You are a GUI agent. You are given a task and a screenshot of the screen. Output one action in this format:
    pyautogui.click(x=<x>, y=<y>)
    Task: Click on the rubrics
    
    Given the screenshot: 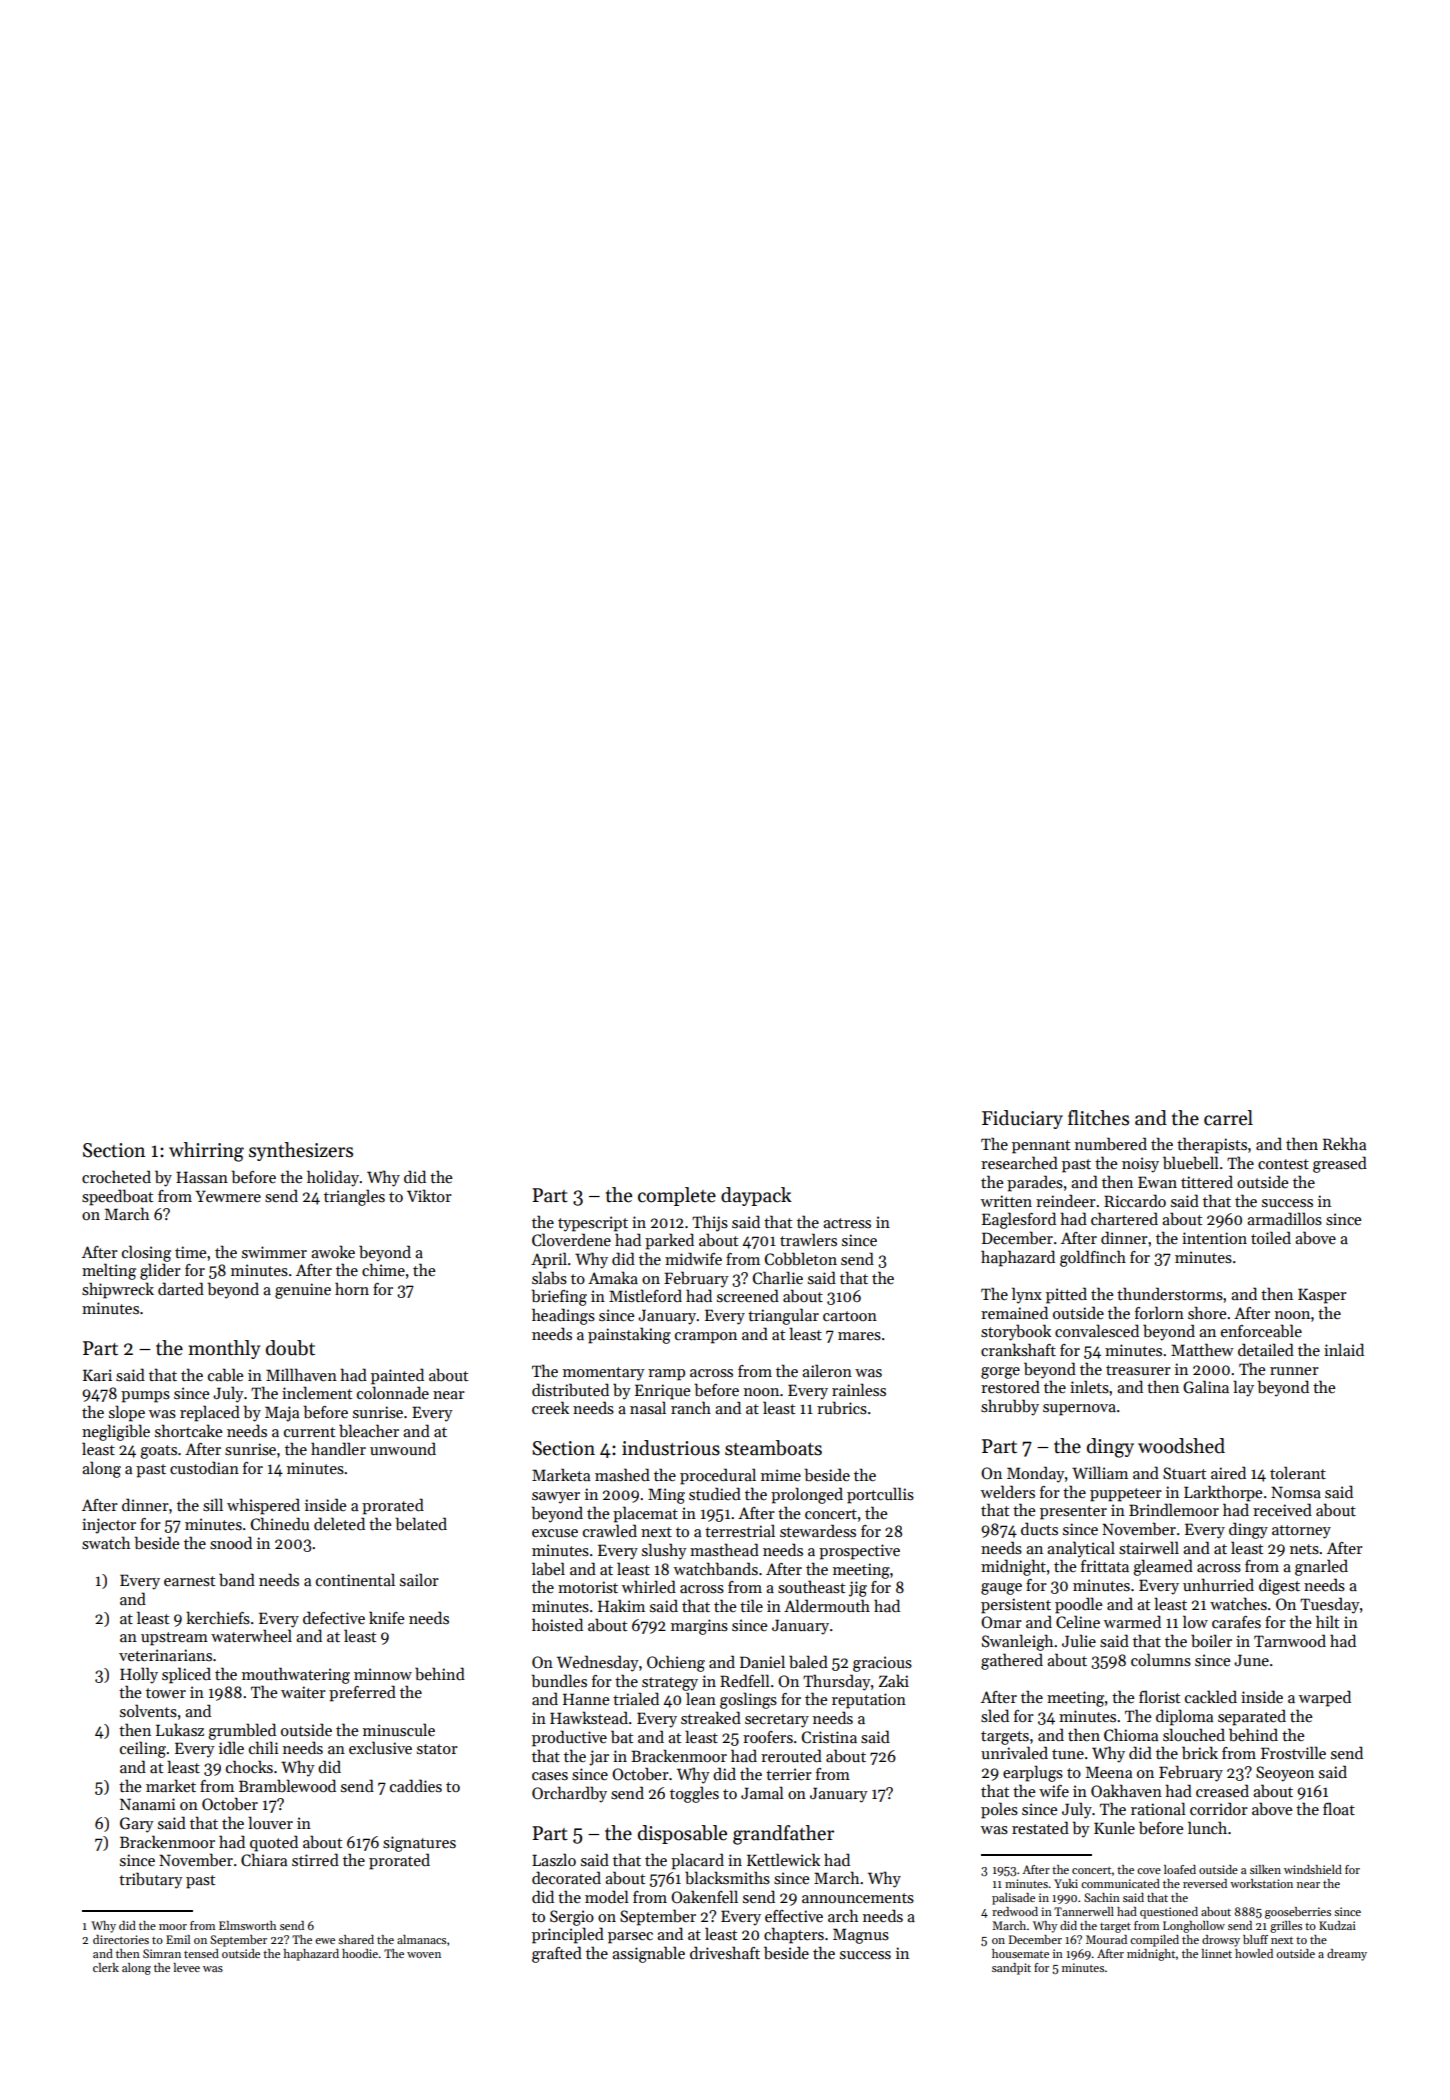 What is the action you would take?
    pyautogui.click(x=842, y=1408)
